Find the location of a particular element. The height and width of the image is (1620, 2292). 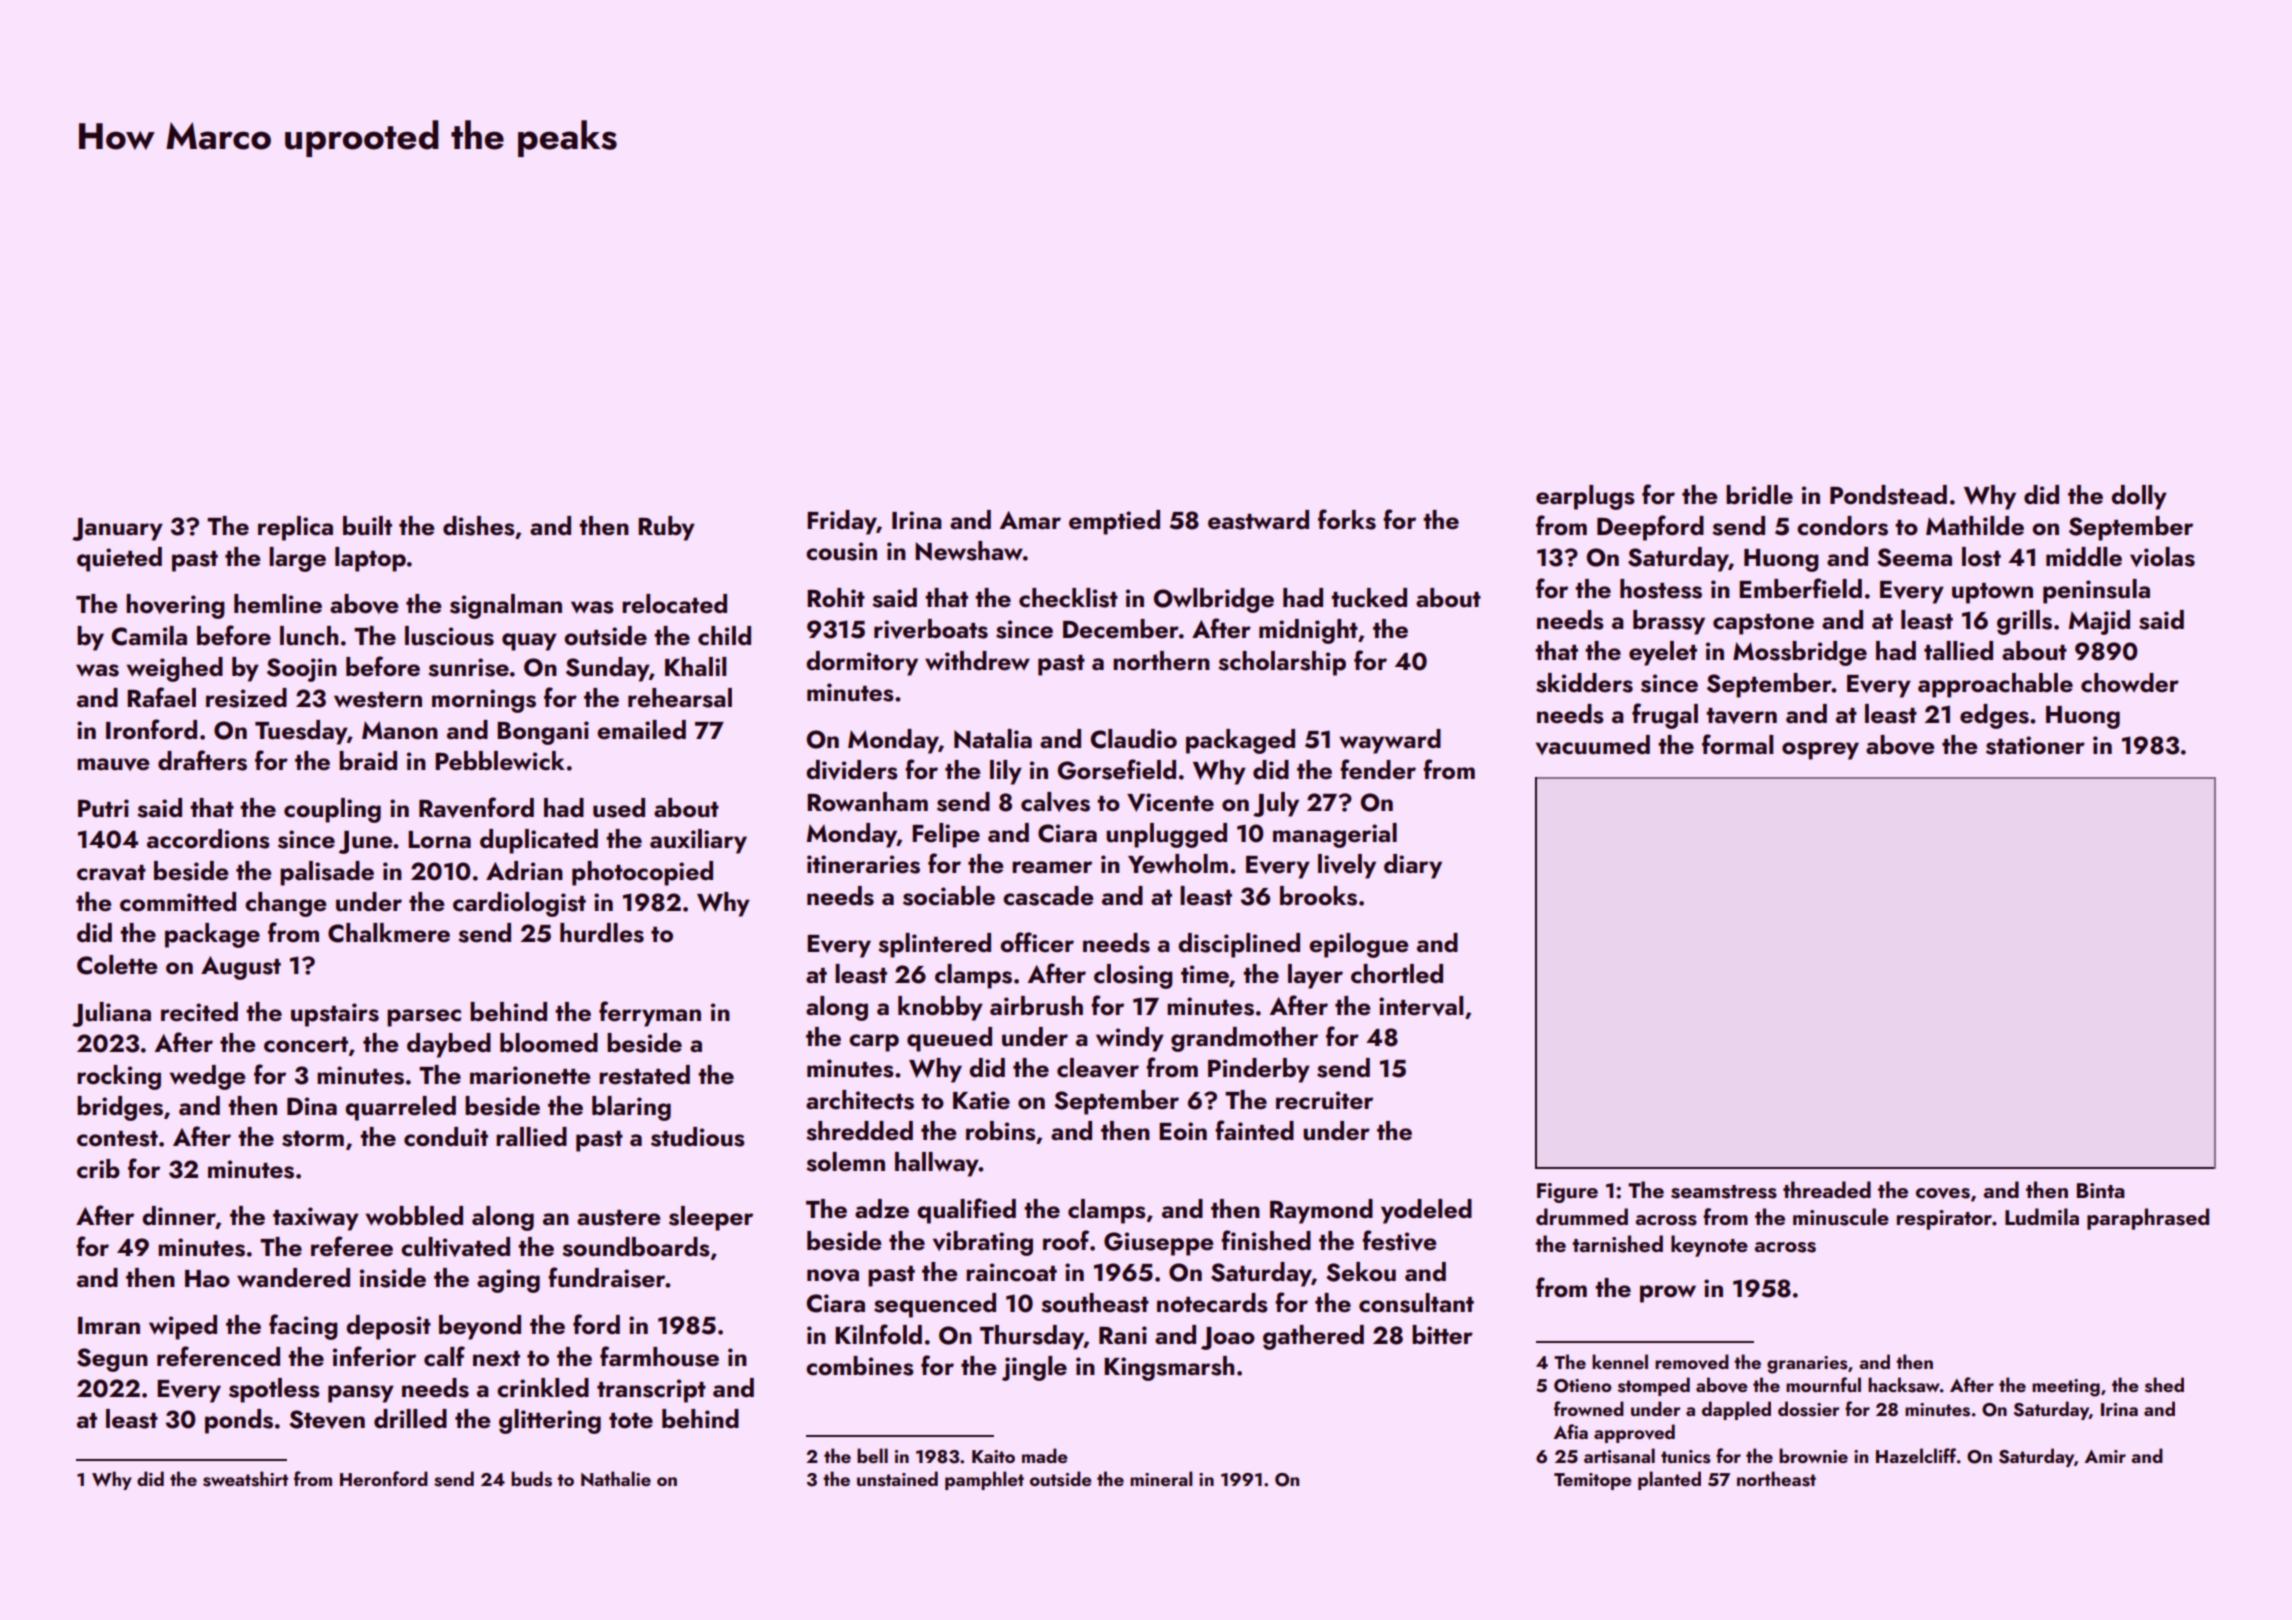

drilled is located at coordinates (410, 1419).
